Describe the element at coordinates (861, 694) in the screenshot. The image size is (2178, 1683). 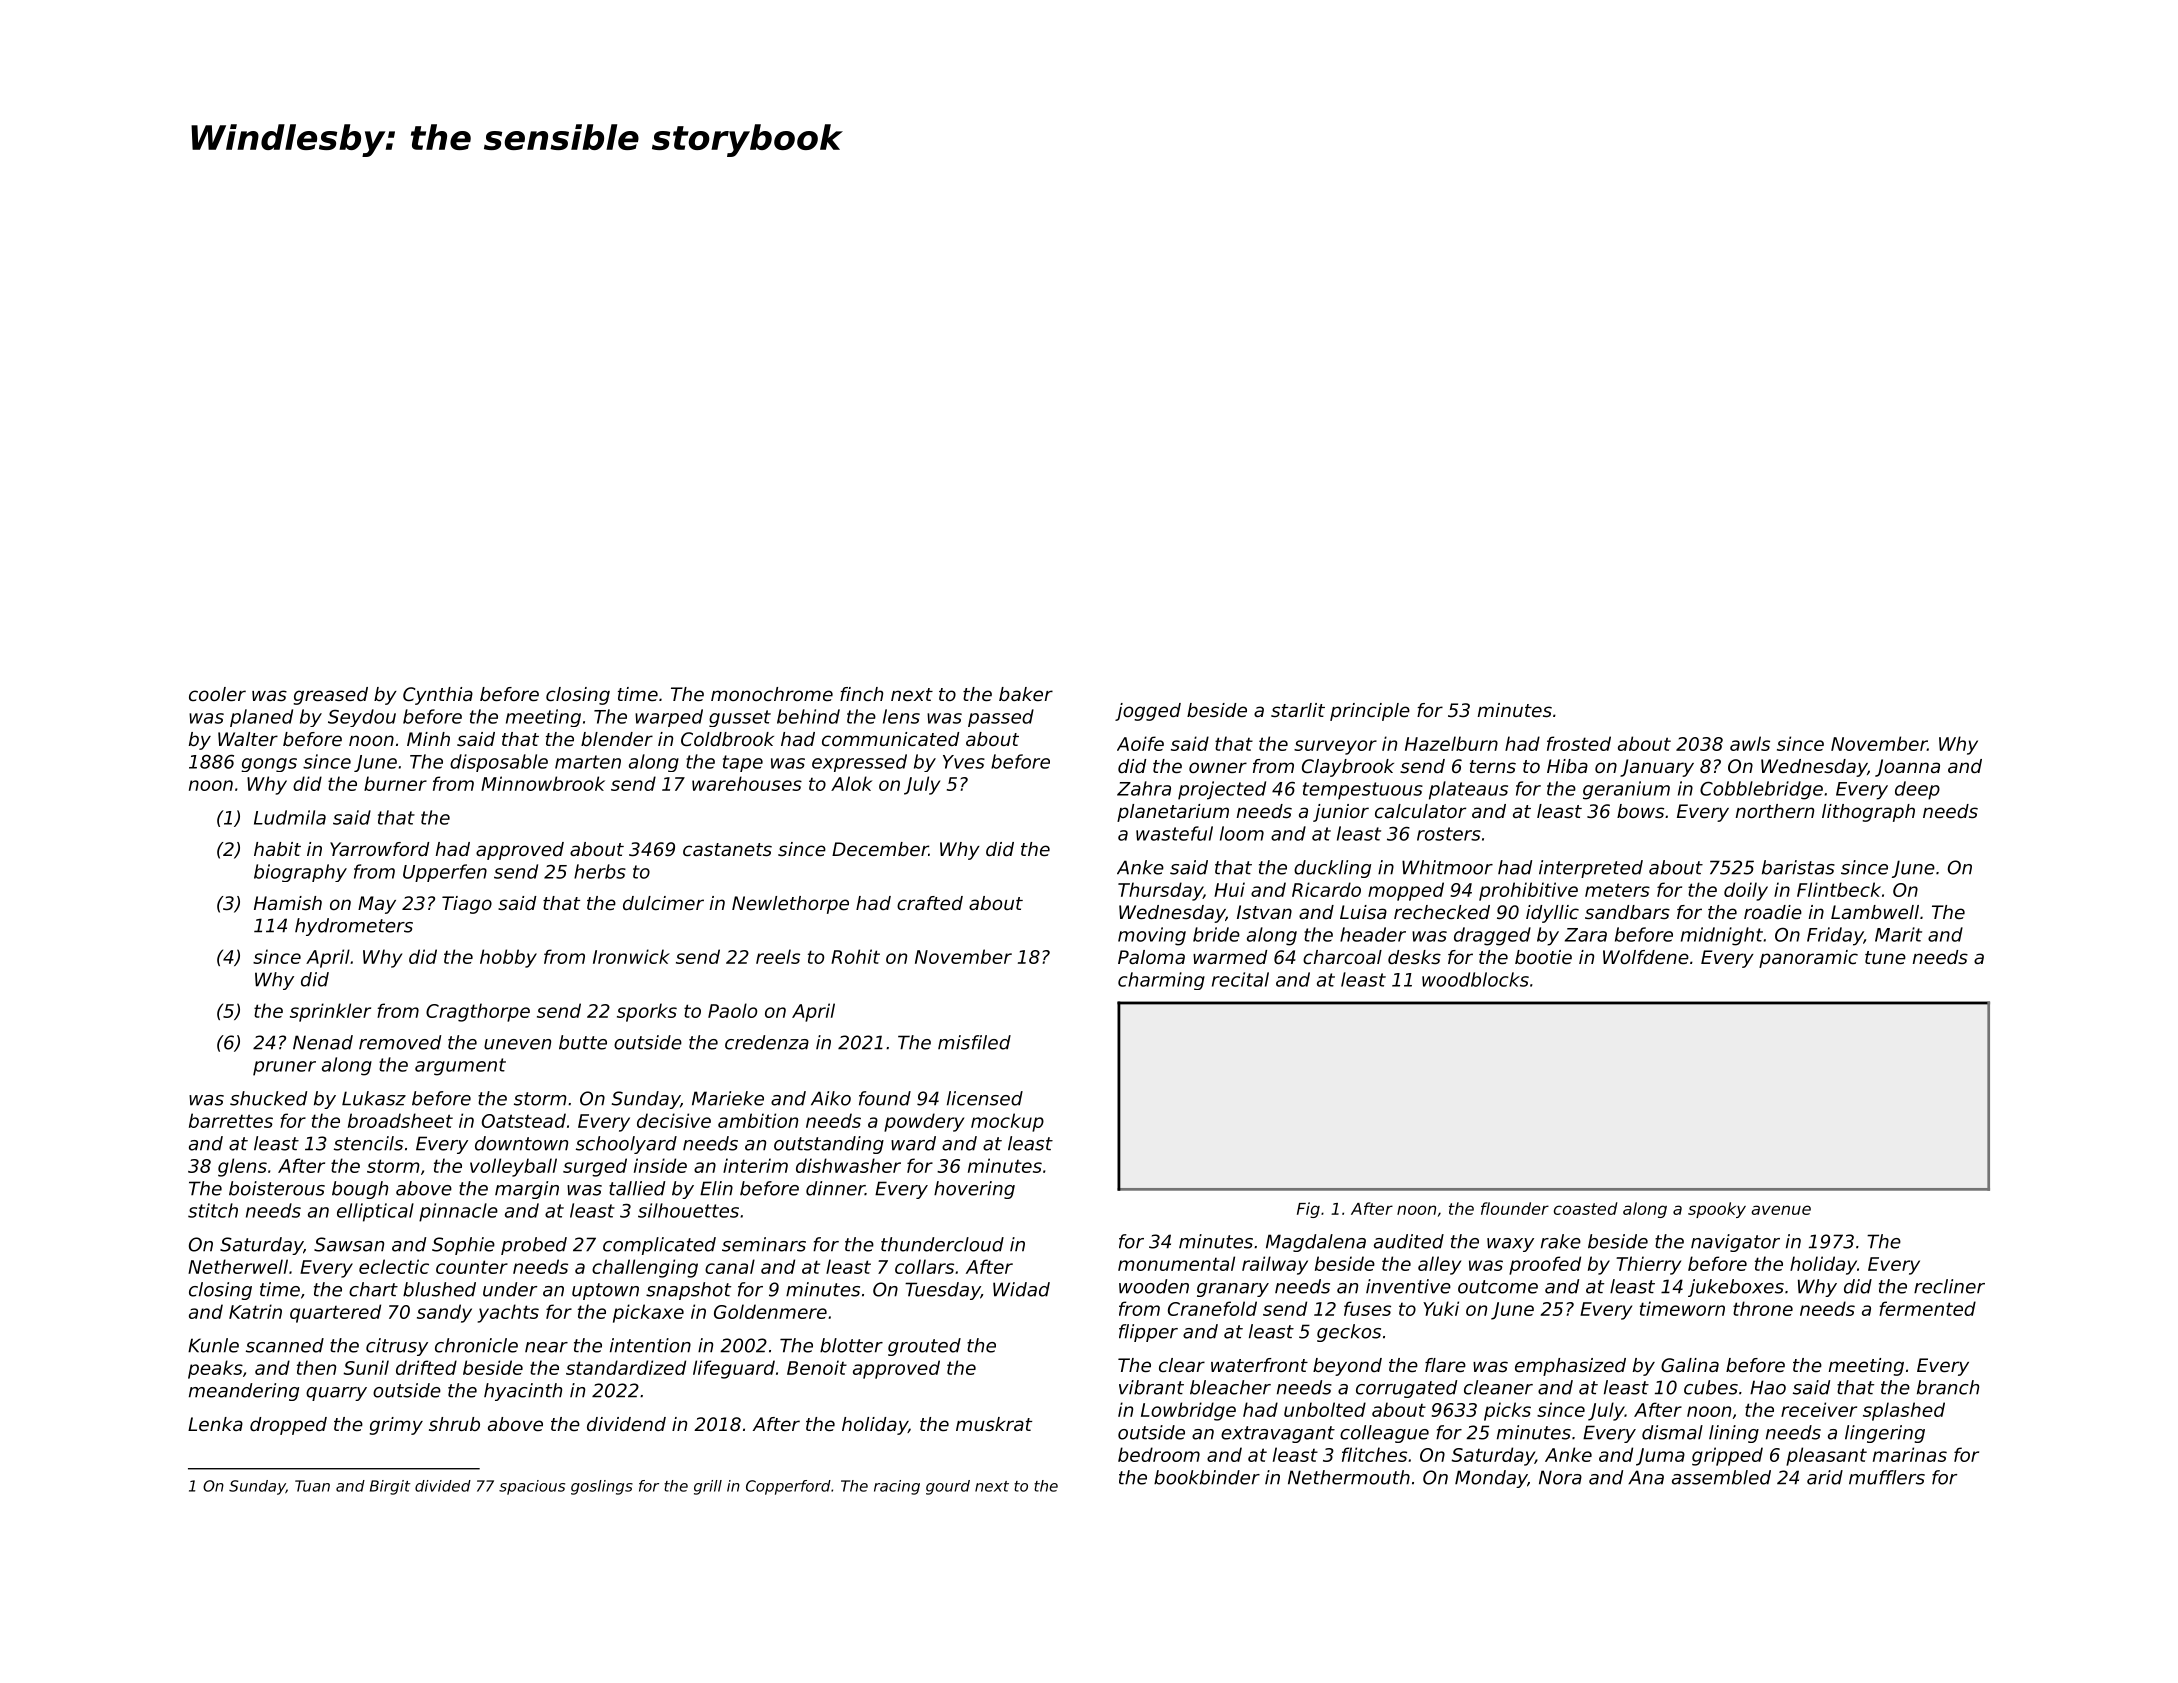
I see `finch` at that location.
